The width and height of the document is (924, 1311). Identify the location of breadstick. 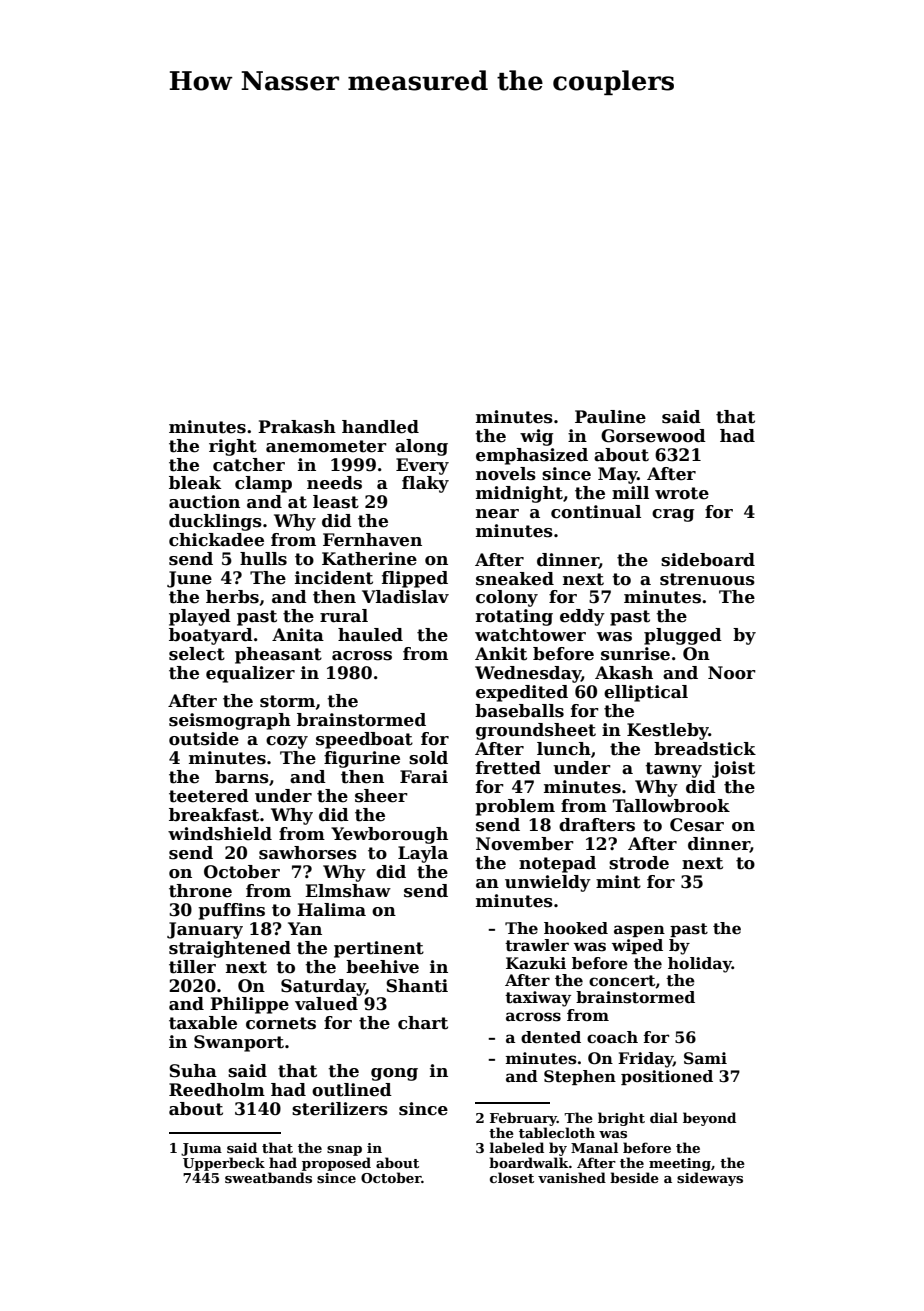
(705, 749).
